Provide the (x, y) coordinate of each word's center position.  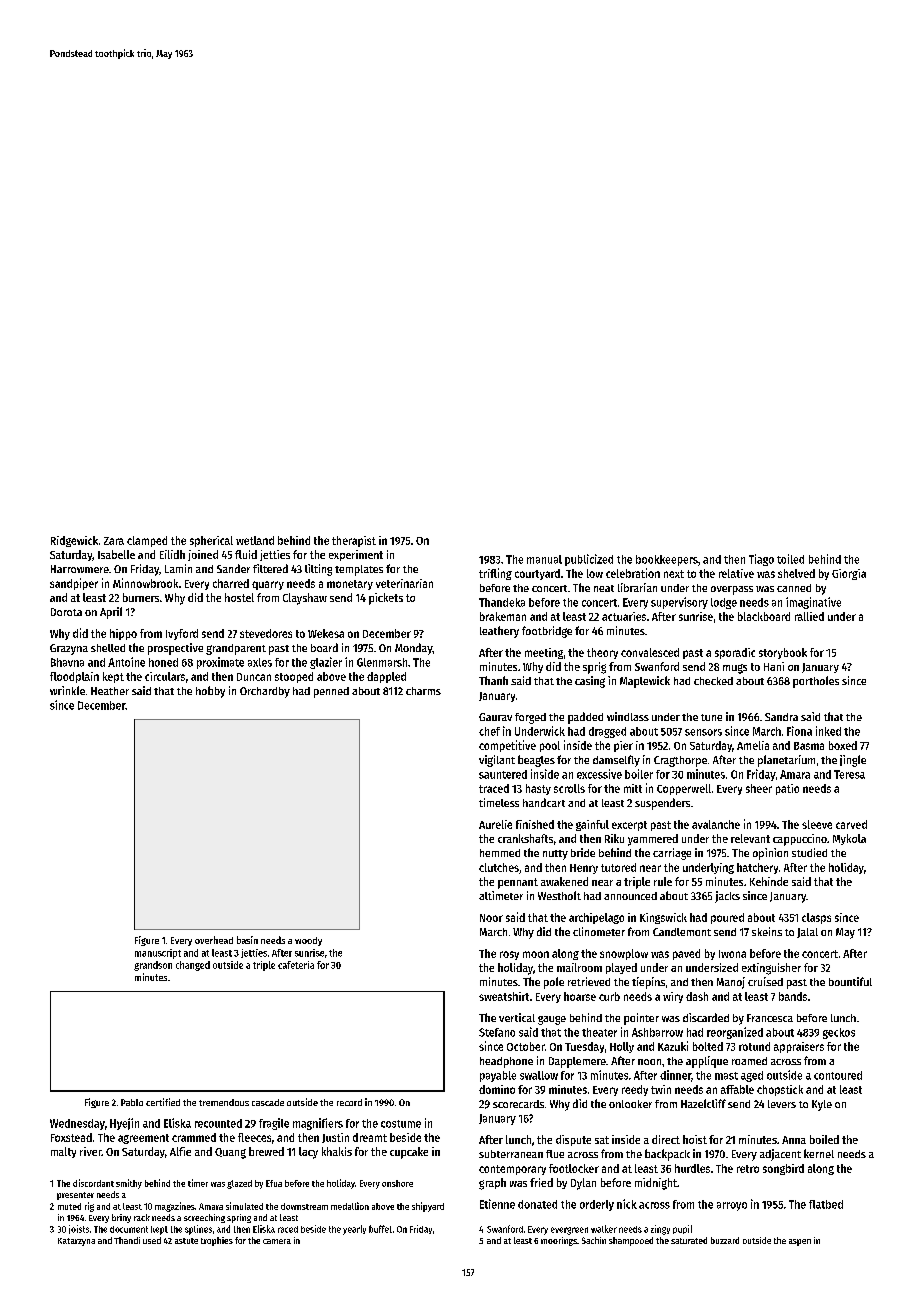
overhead (214, 940)
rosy (509, 955)
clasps (816, 918)
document (129, 1229)
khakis (337, 1151)
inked (828, 731)
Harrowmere (80, 569)
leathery (499, 632)
